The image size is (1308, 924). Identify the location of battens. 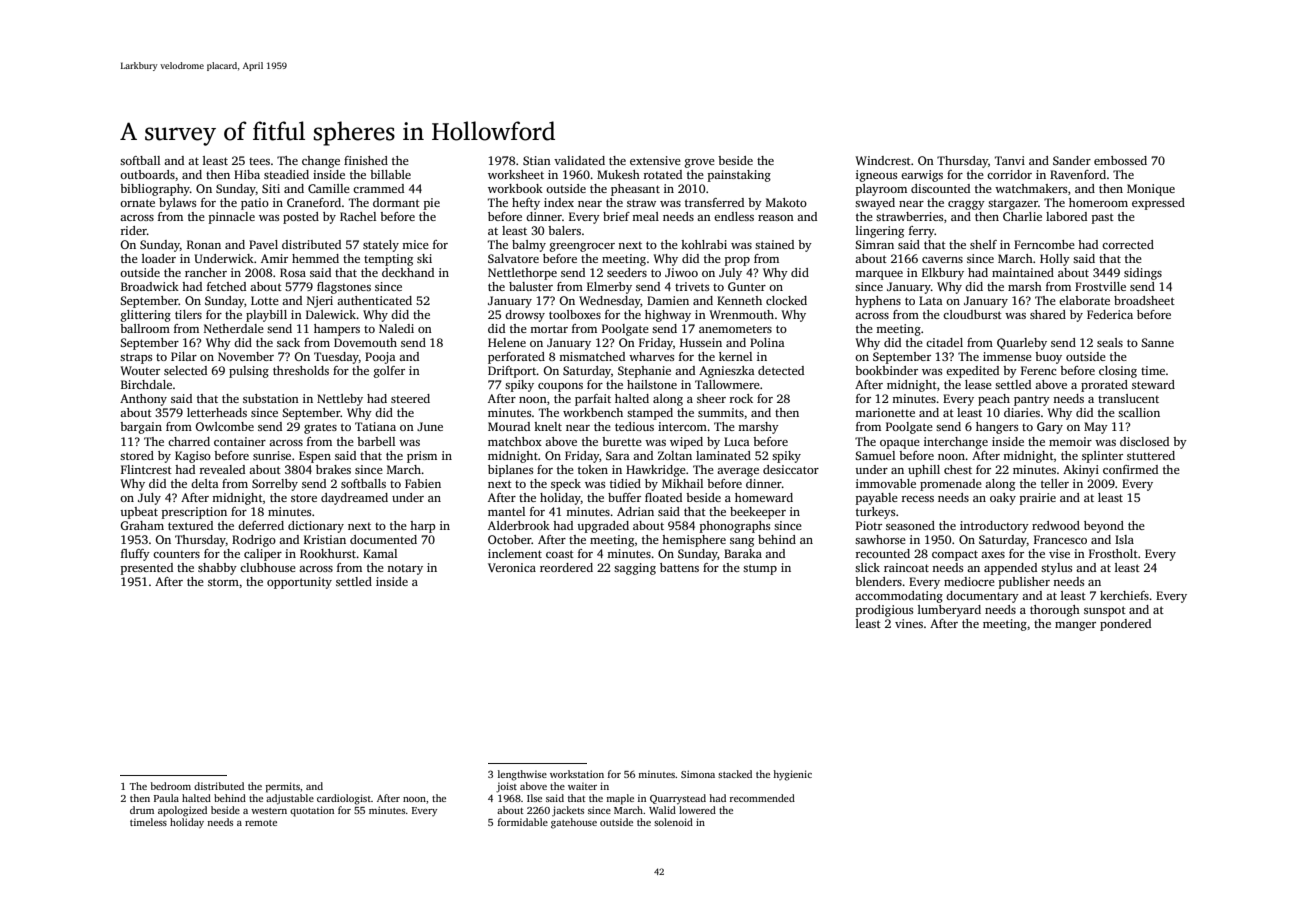
(679, 567).
